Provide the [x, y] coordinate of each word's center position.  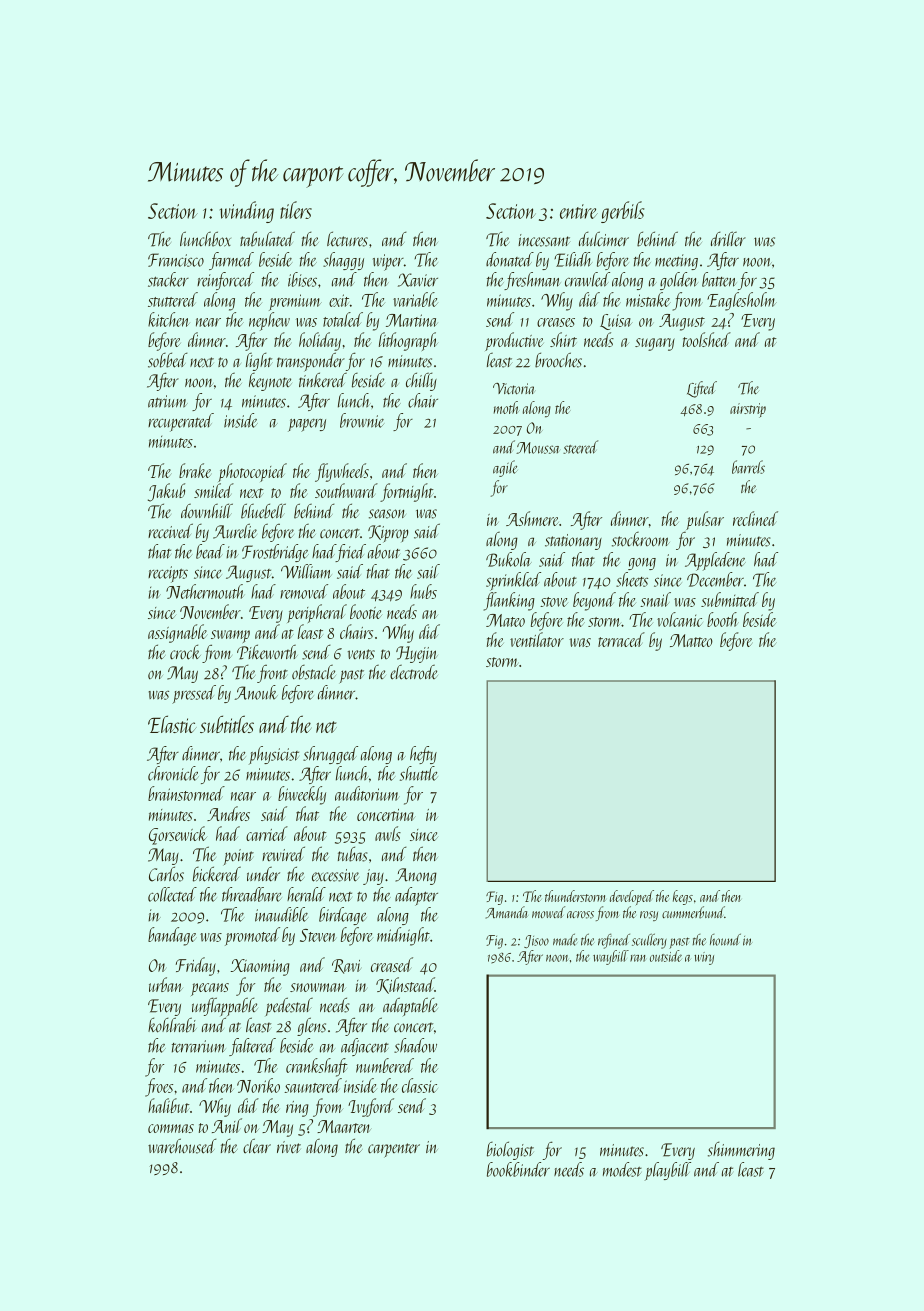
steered [580, 447]
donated [510, 259]
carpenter [394, 1150]
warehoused [182, 1146]
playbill [668, 1171]
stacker [168, 279]
